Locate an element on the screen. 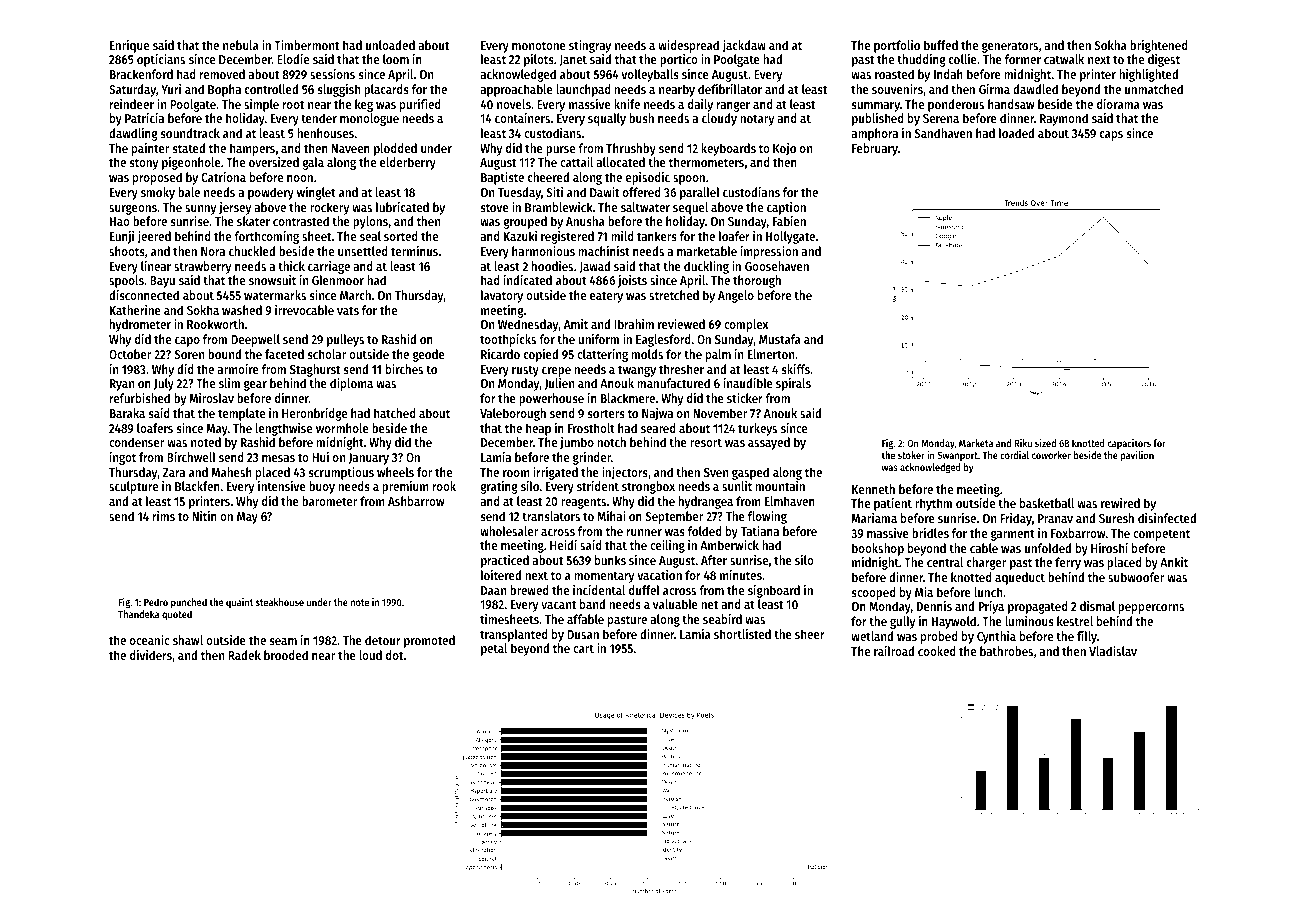 The height and width of the screenshot is (924, 1308). jackdaw is located at coordinates (744, 46).
